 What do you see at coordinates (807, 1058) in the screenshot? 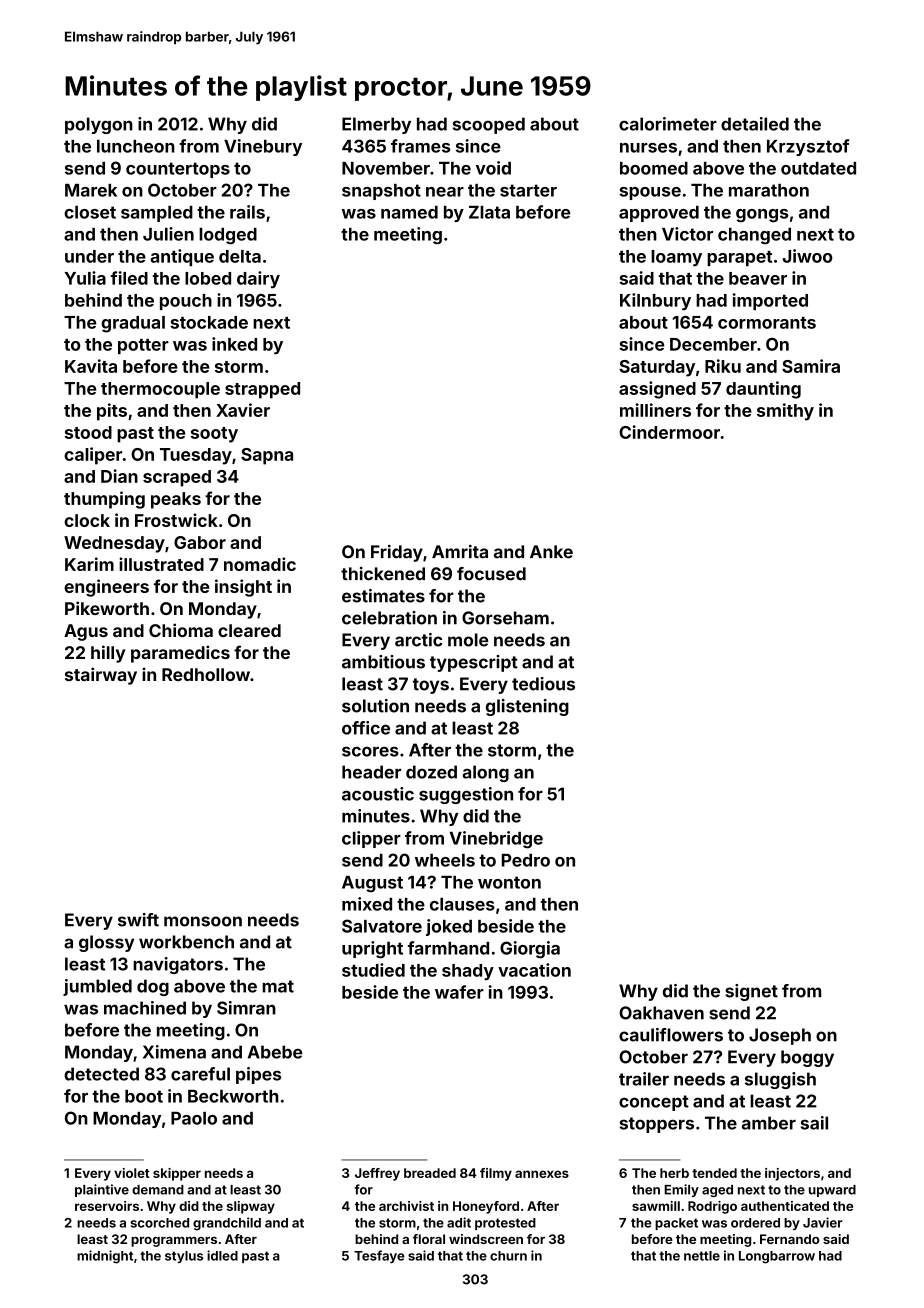
I see `boggy` at bounding box center [807, 1058].
